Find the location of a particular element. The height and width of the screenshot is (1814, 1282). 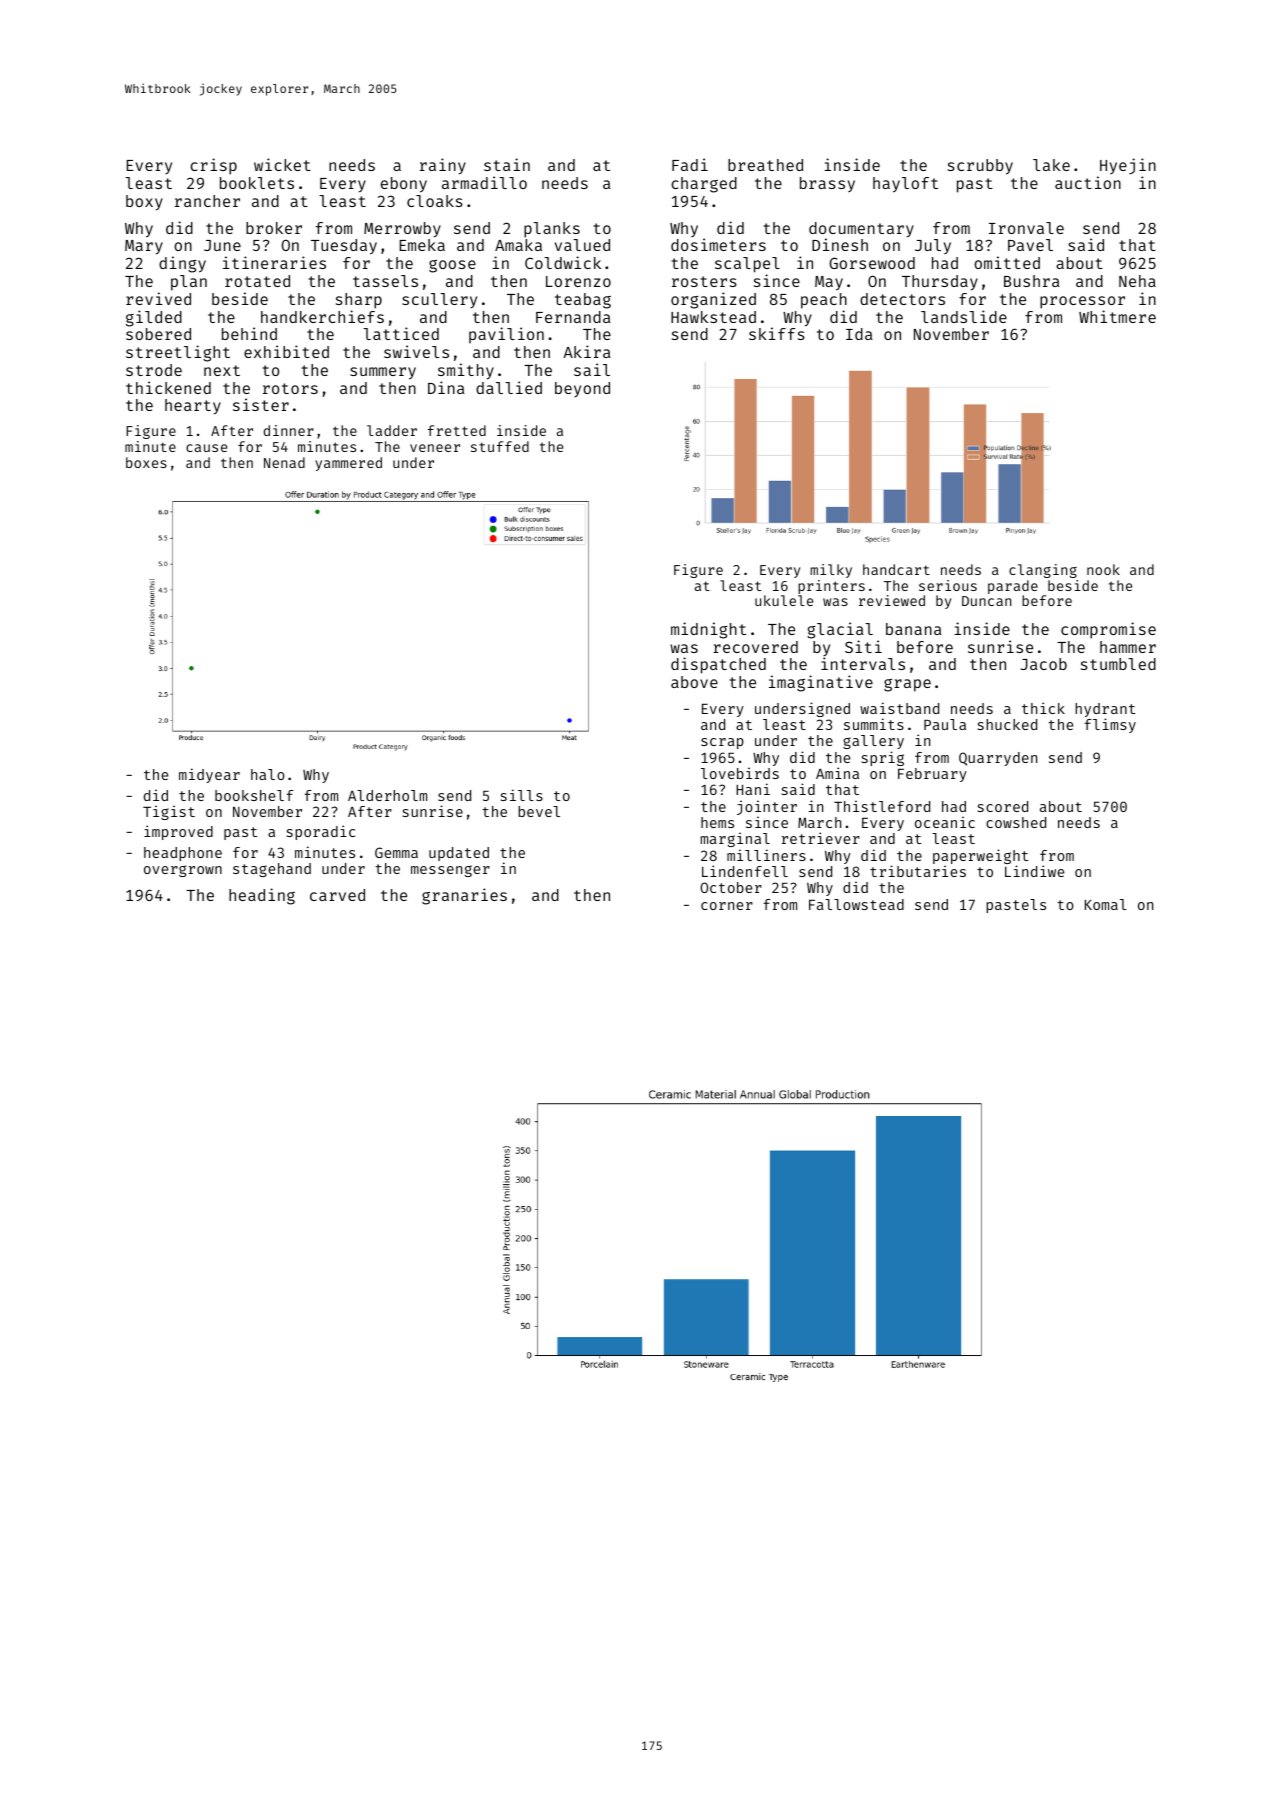

halo is located at coordinates (268, 774).
